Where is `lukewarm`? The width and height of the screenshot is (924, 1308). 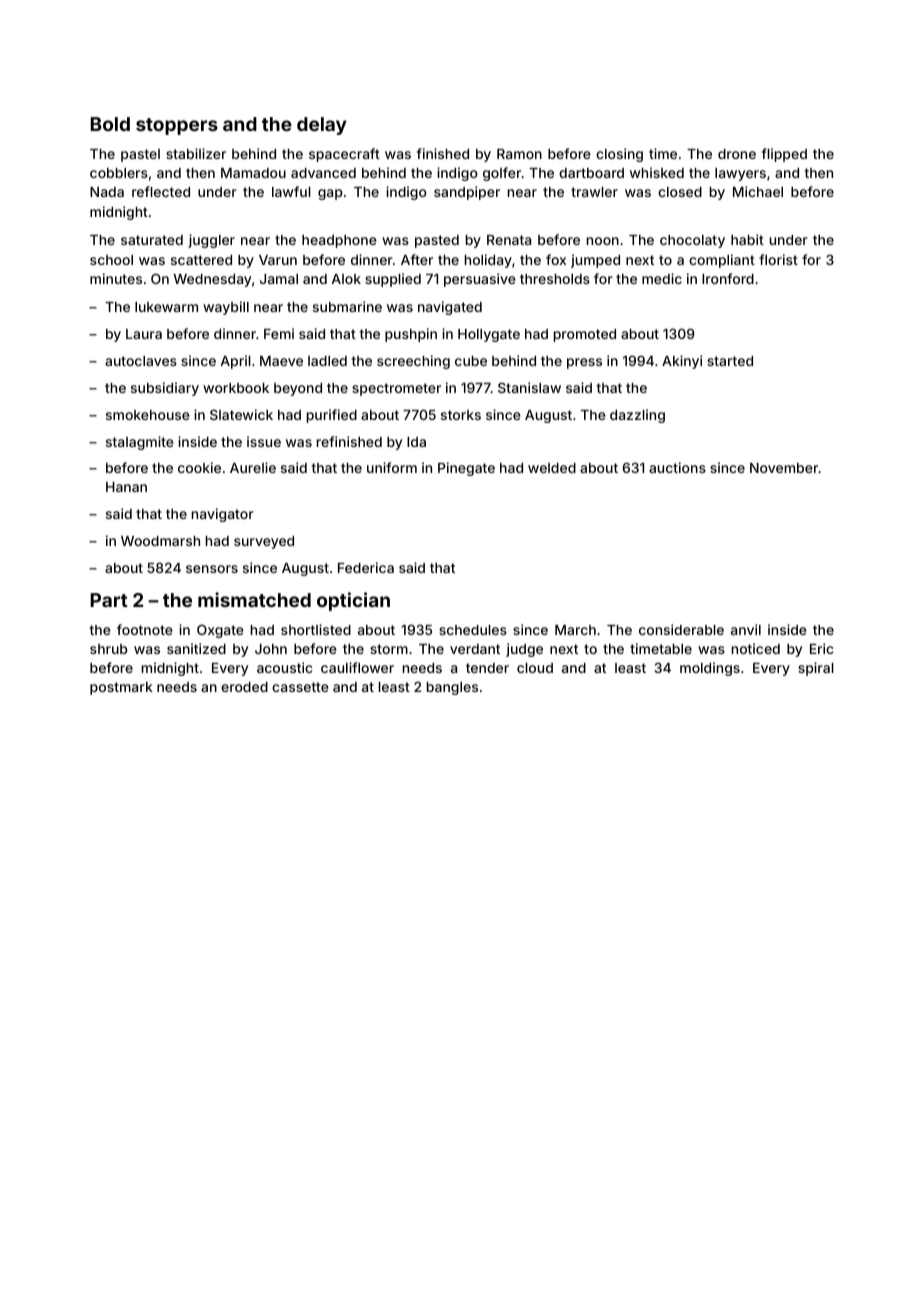
lukewarm is located at coordinates (166, 307).
